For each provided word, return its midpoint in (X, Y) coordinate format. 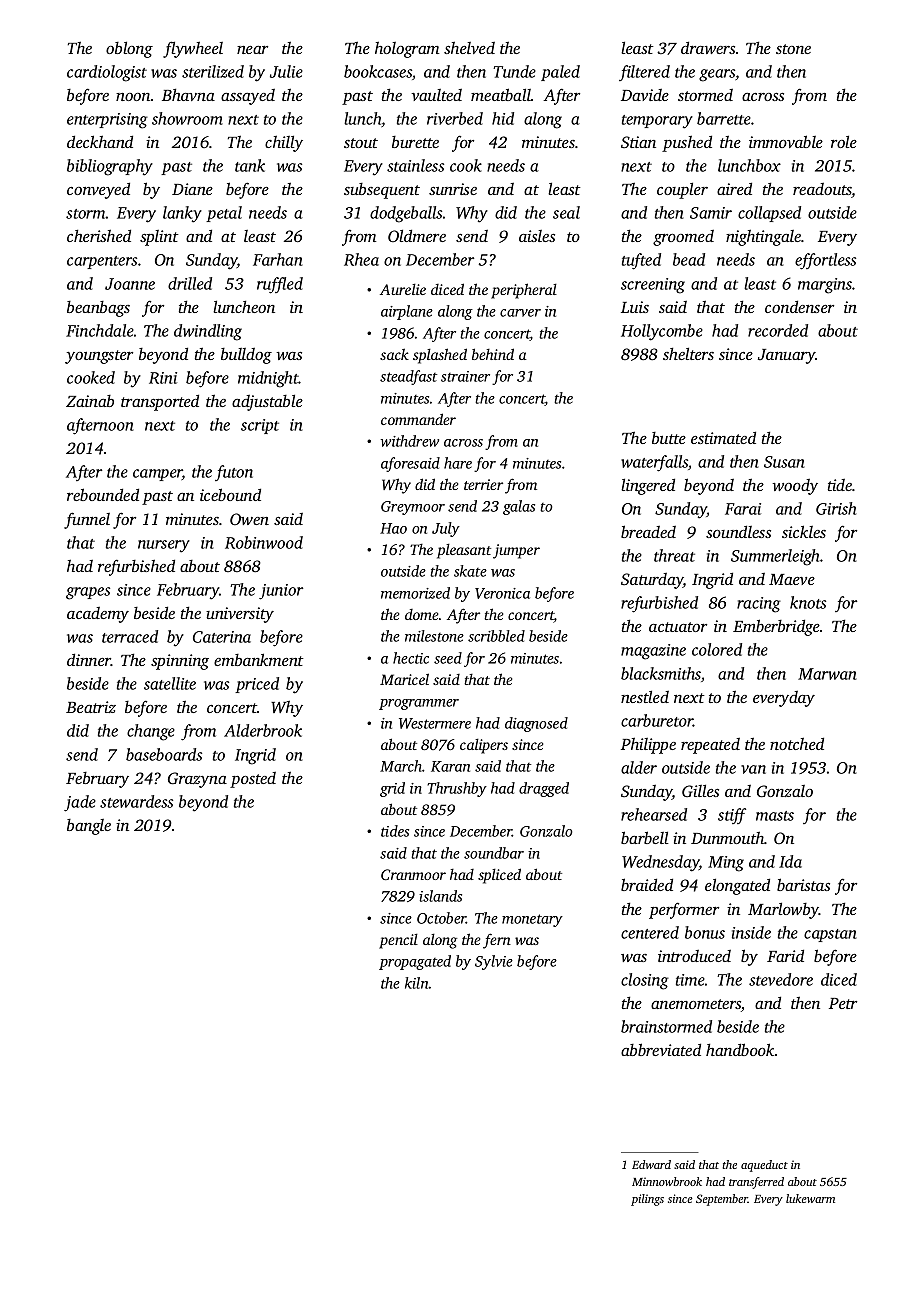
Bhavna (188, 94)
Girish (836, 508)
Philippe (648, 745)
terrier (483, 484)
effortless (825, 261)
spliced (499, 876)
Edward (651, 1164)
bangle (89, 827)
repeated (710, 746)
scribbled (496, 636)
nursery (164, 546)
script (260, 426)
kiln (417, 983)
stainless (415, 165)
